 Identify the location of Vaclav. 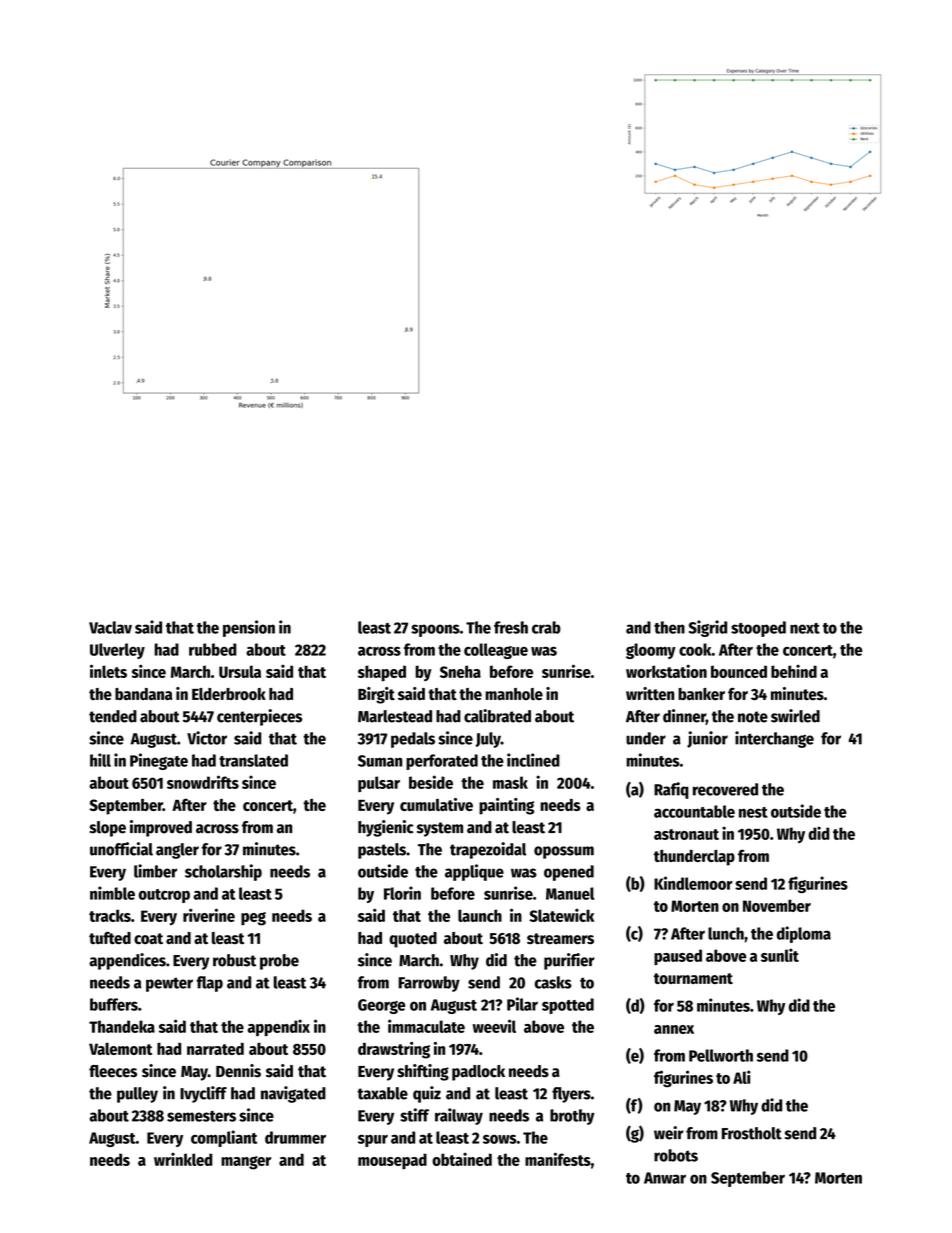
(110, 627).
